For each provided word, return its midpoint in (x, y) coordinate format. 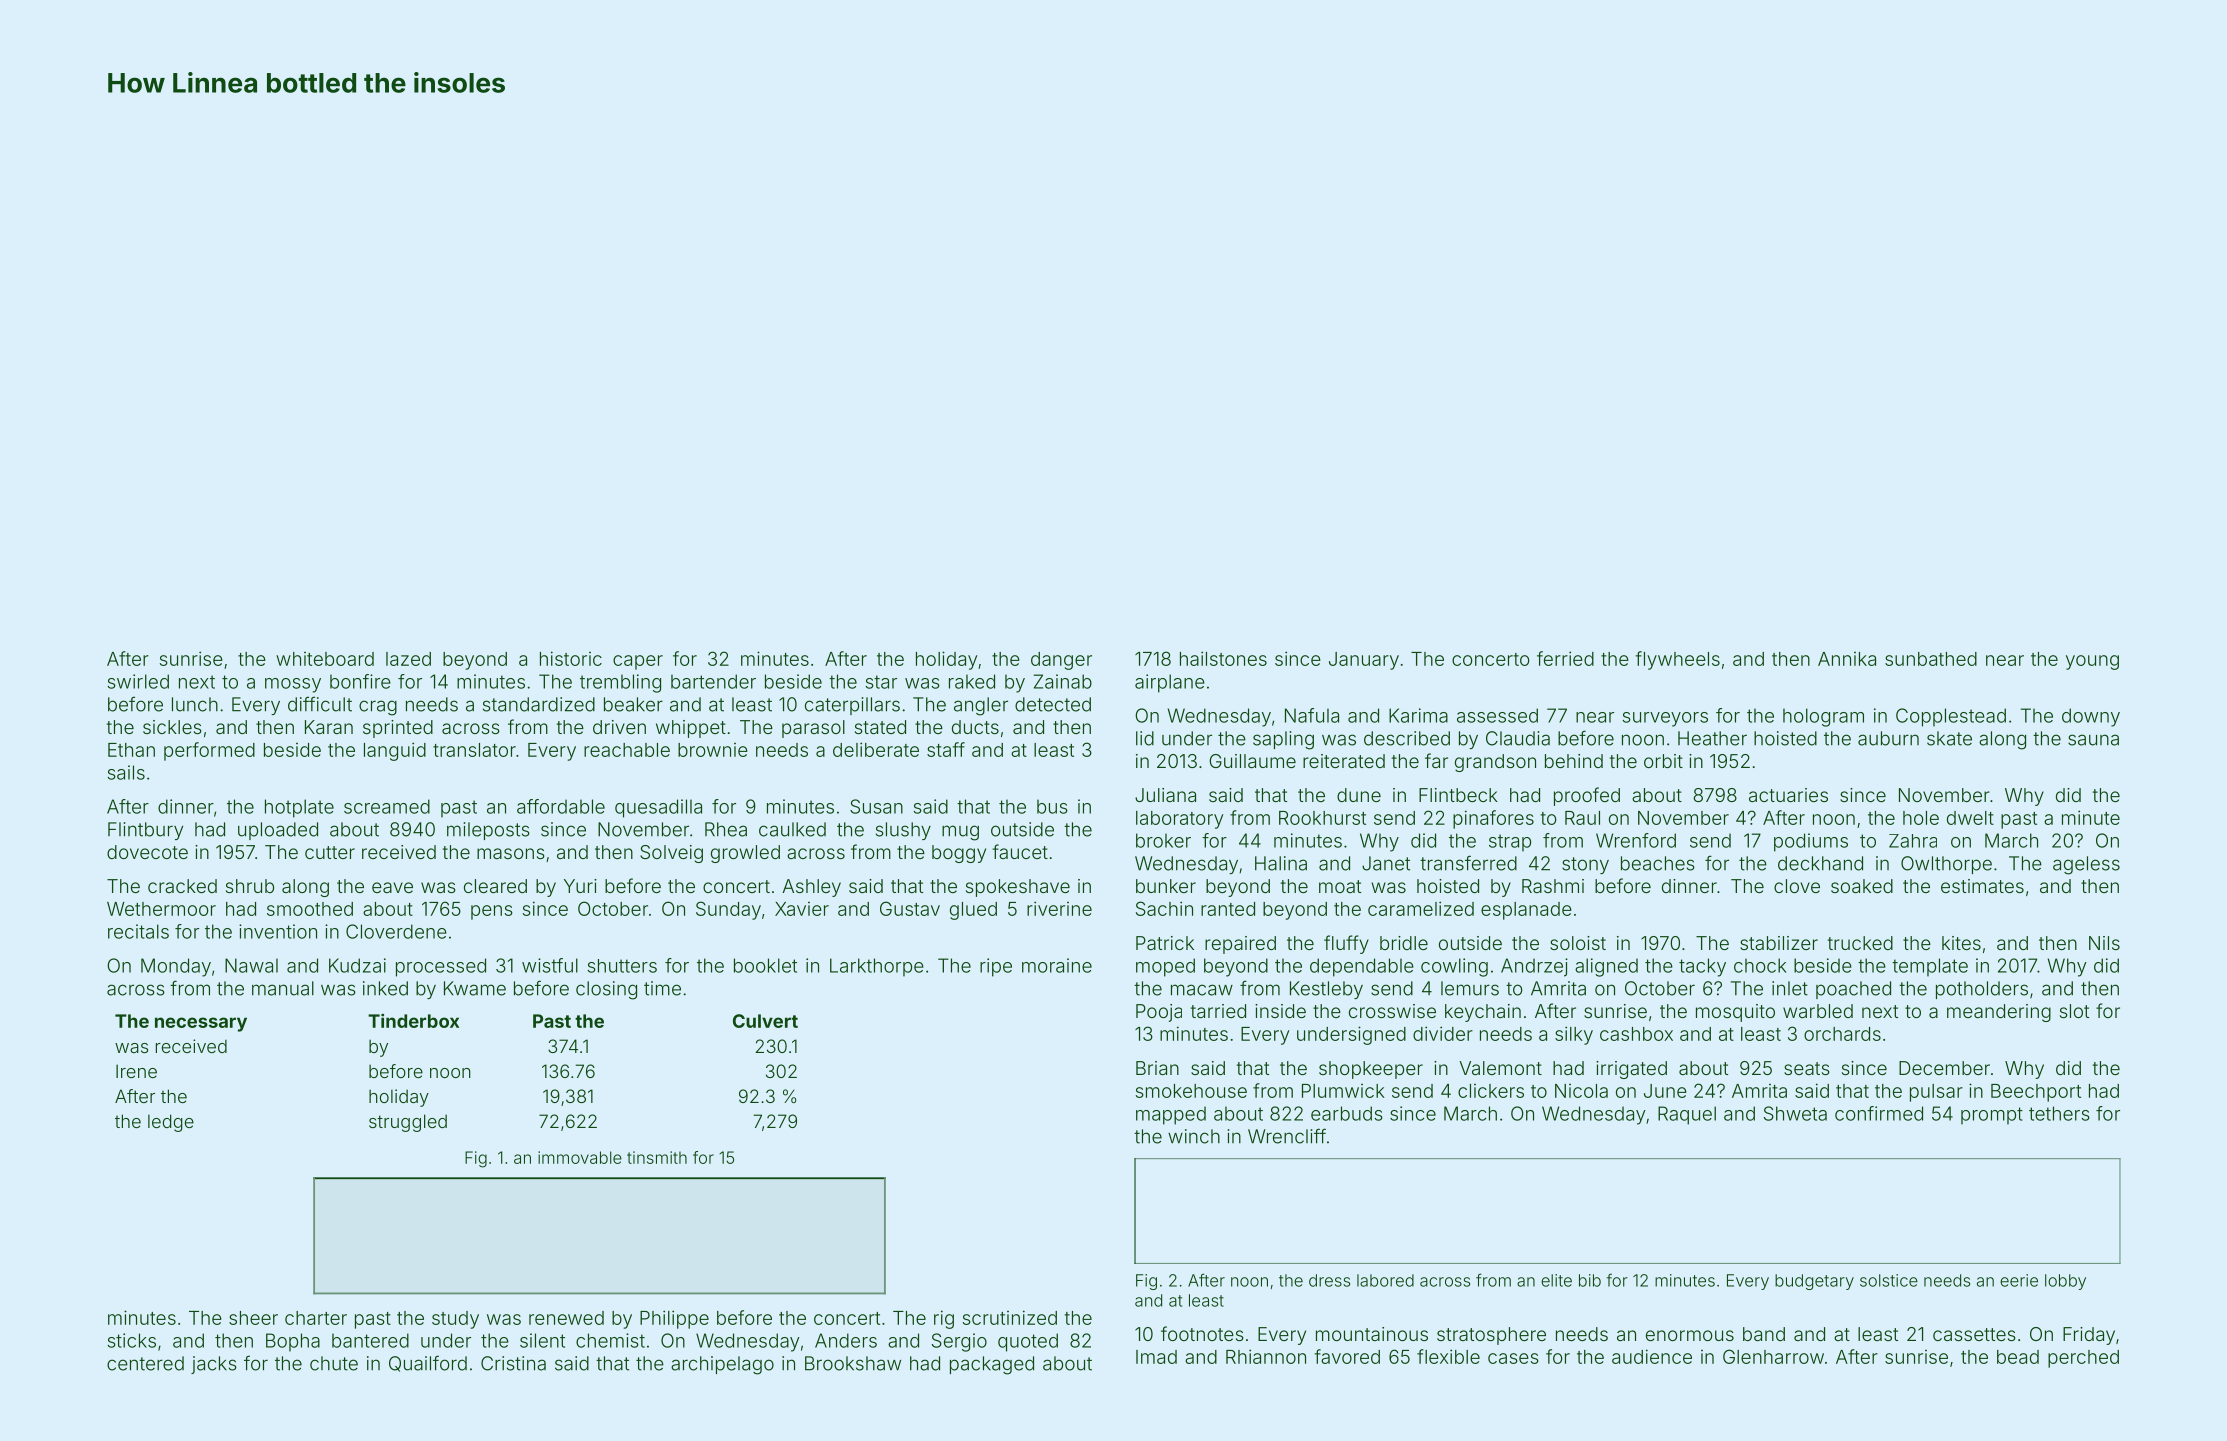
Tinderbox (413, 1020)
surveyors (1665, 719)
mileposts (488, 831)
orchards (1842, 1034)
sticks (131, 1340)
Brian (1157, 1068)
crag (378, 708)
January (1364, 661)
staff (946, 749)
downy (2091, 717)
